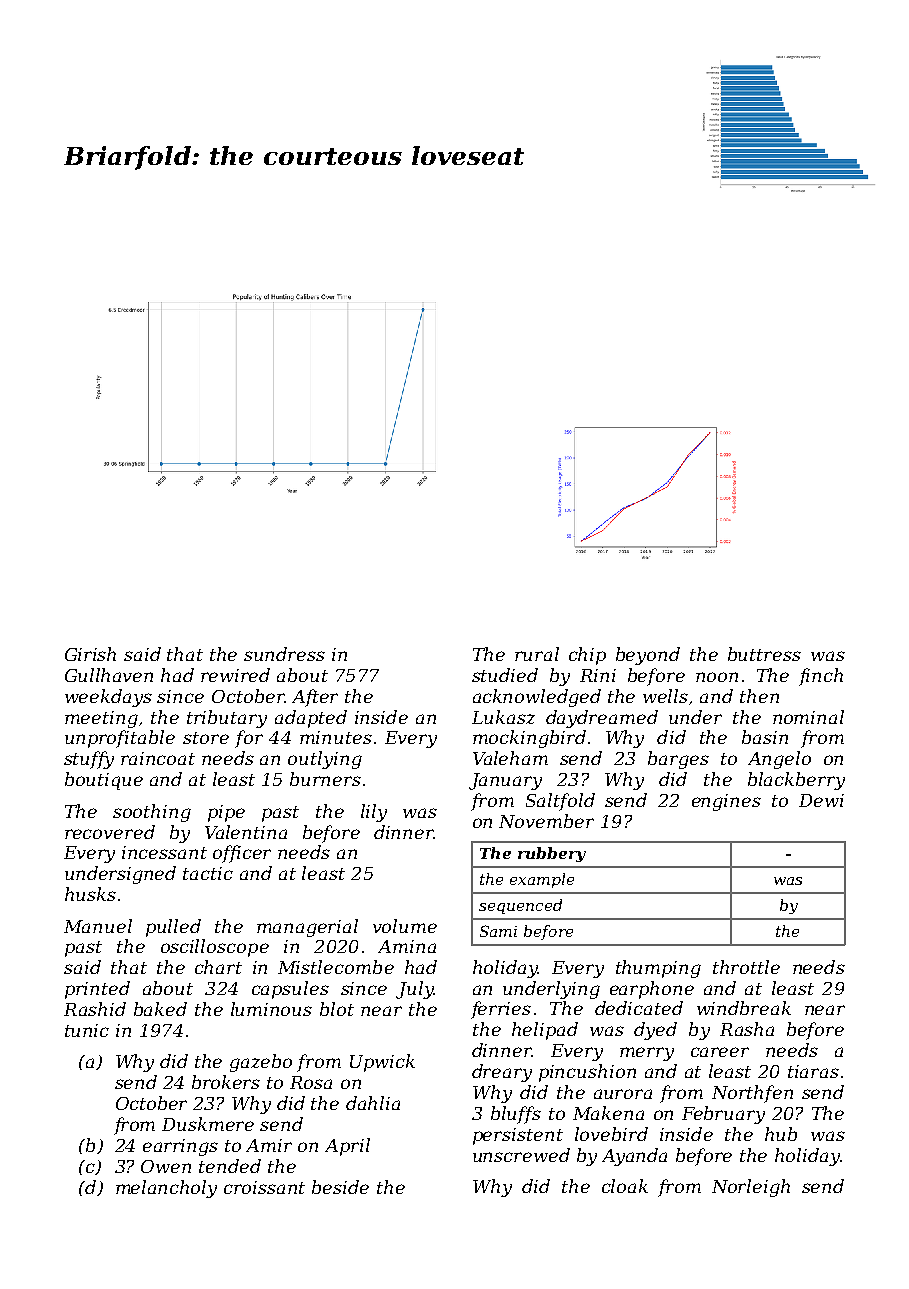  I want to click on husks, so click(90, 894).
